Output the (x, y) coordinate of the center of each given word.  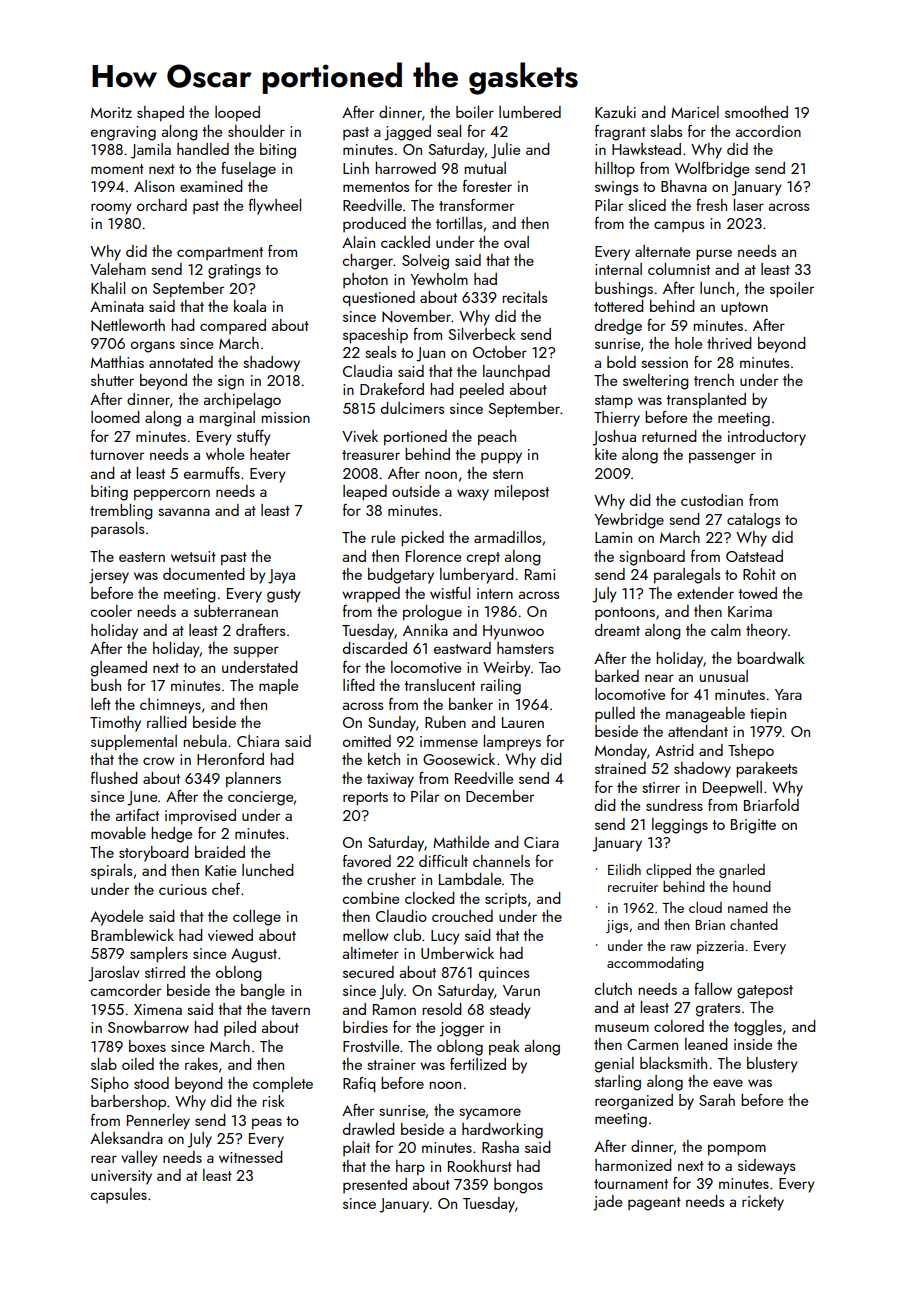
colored (679, 1026)
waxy (473, 495)
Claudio (401, 916)
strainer (391, 1064)
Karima (750, 611)
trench (714, 380)
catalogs (753, 521)
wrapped (371, 595)
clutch (613, 989)
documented (204, 574)
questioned (379, 299)
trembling (121, 512)
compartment (220, 253)
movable (118, 833)
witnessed (251, 1157)
